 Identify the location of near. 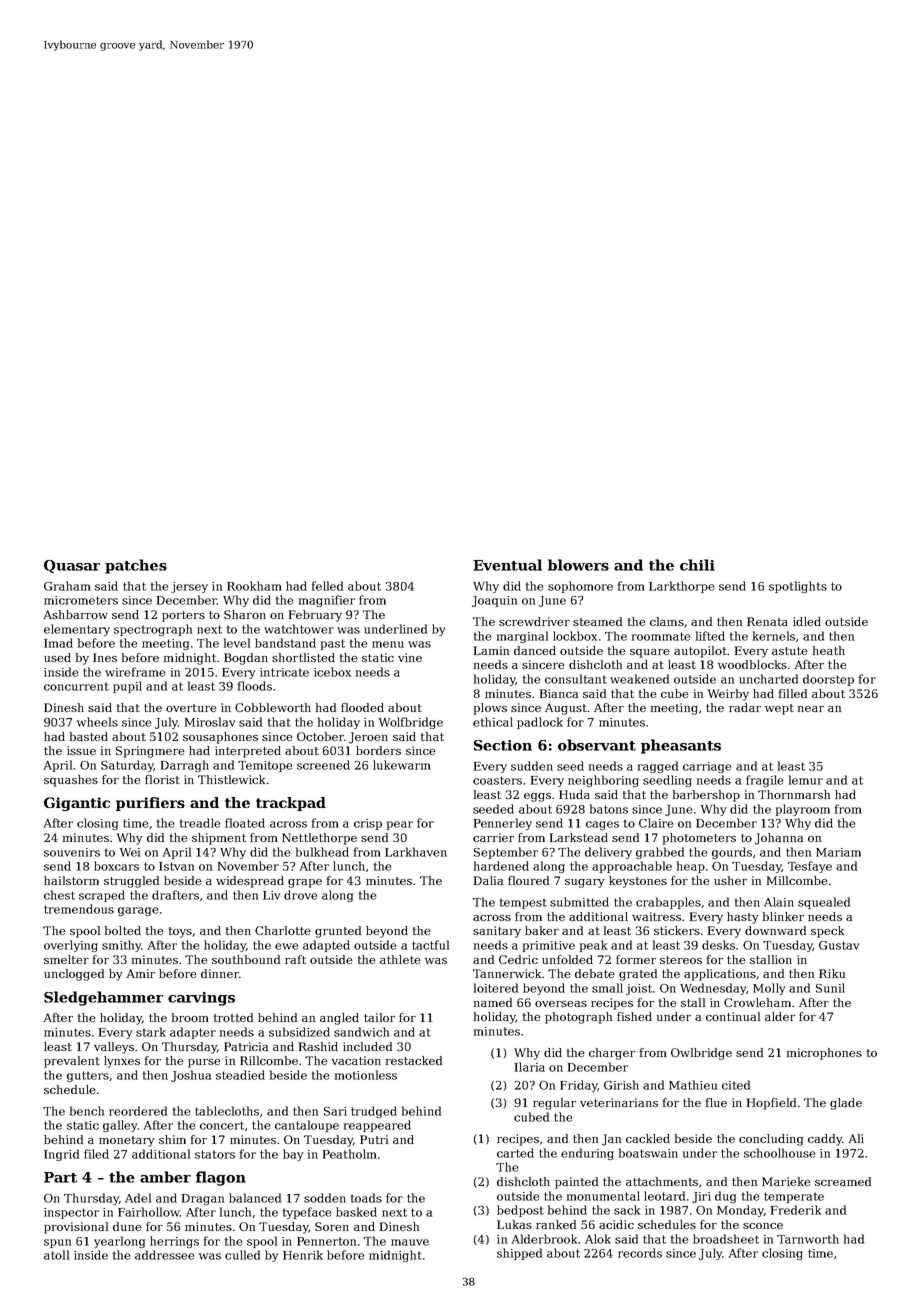
(811, 709).
